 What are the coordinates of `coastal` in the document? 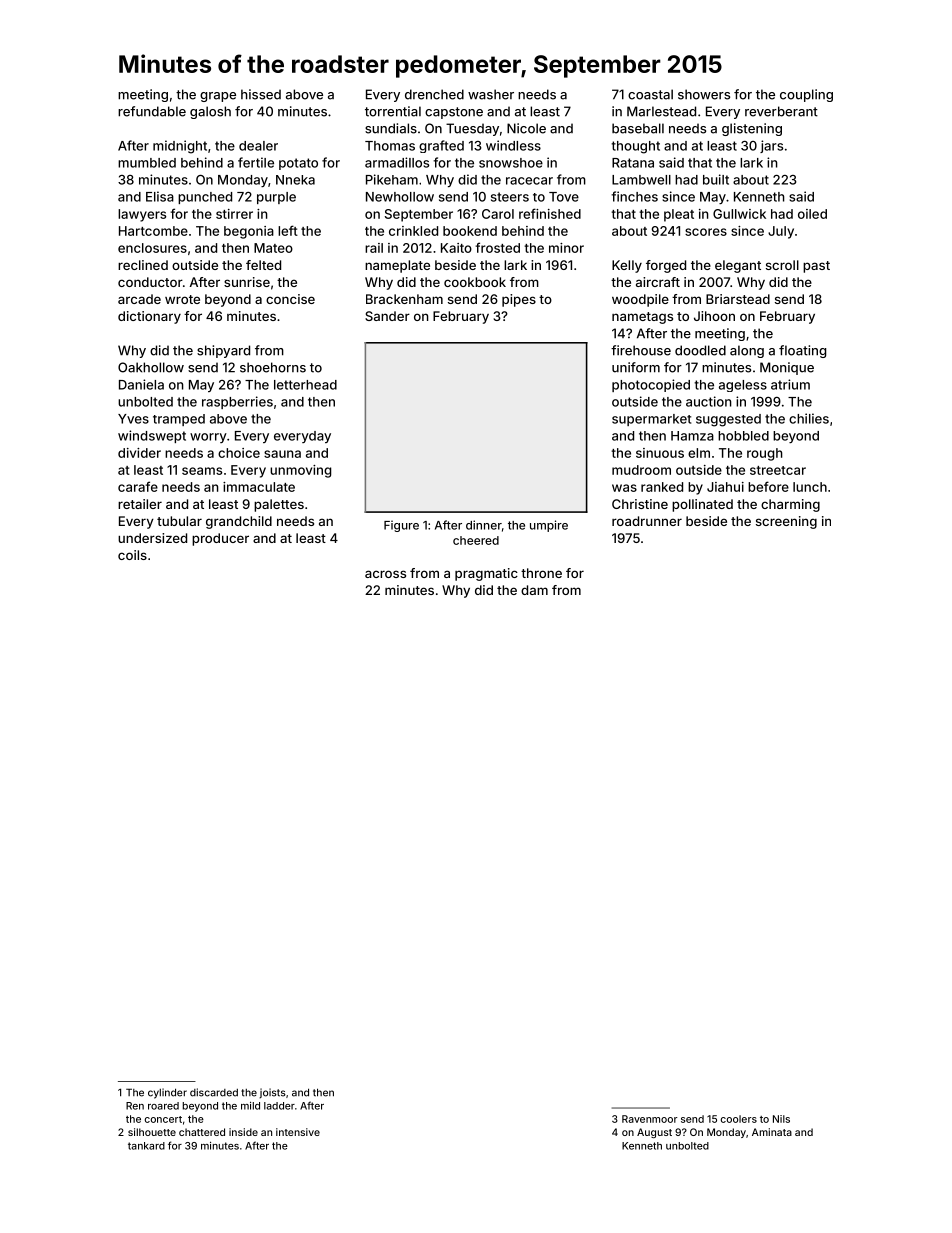 It's located at (650, 94).
